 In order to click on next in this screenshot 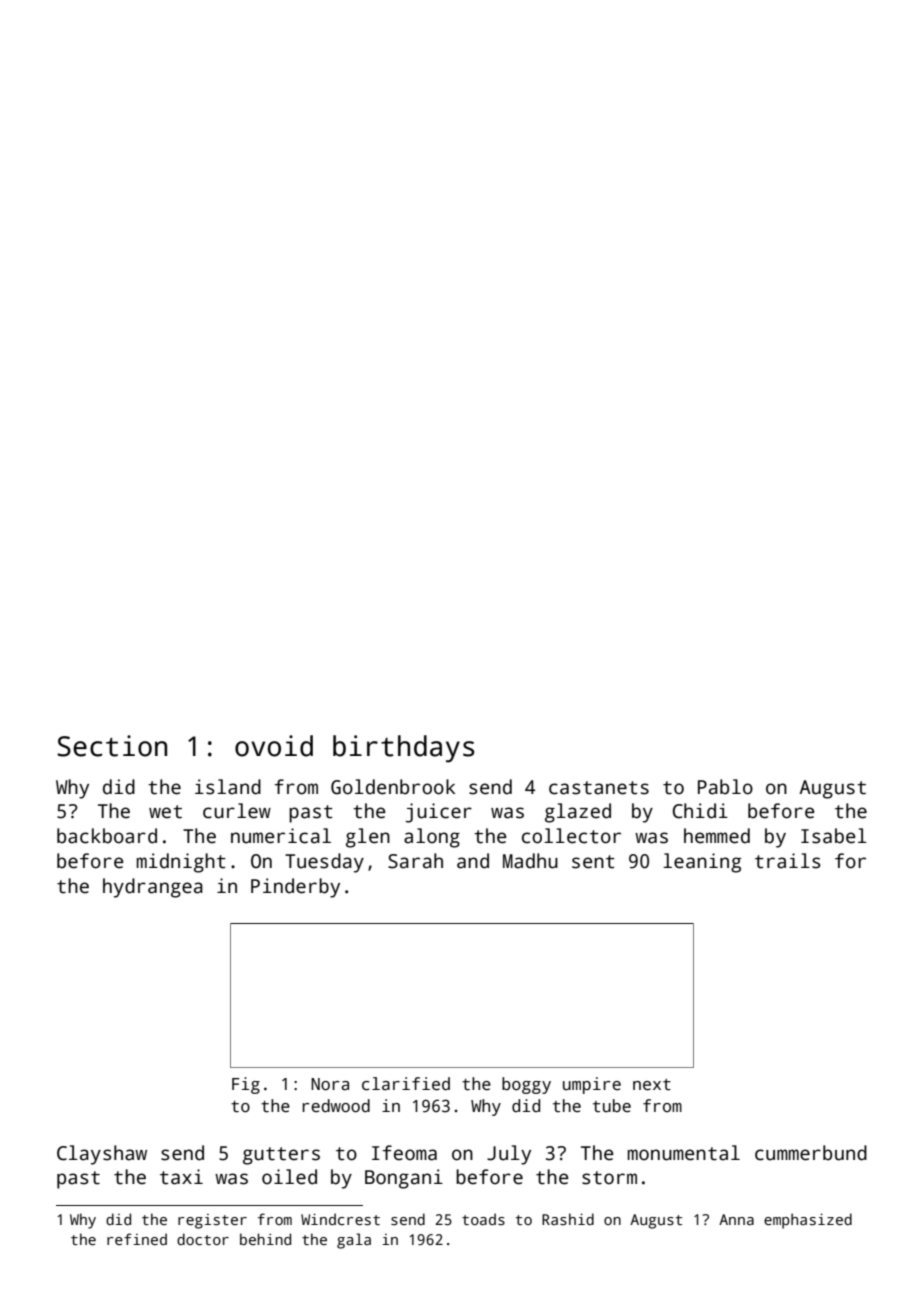, I will do `click(652, 1085)`.
